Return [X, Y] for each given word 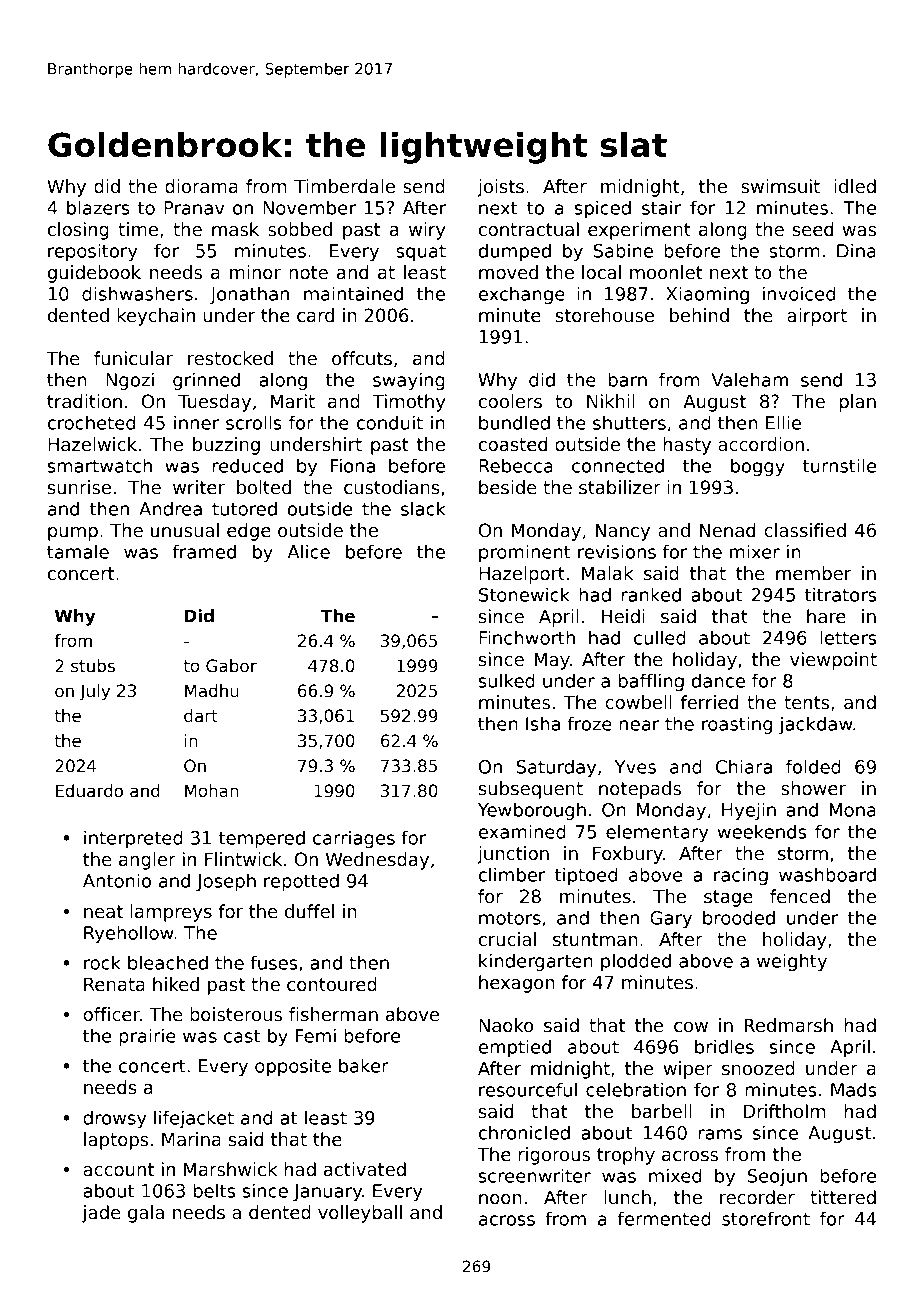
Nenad [727, 530]
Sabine [623, 250]
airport [817, 317]
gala [146, 1214]
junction [513, 855]
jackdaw [816, 725]
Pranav [194, 208]
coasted [513, 444]
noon [500, 1199]
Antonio [117, 880]
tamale [78, 551]
